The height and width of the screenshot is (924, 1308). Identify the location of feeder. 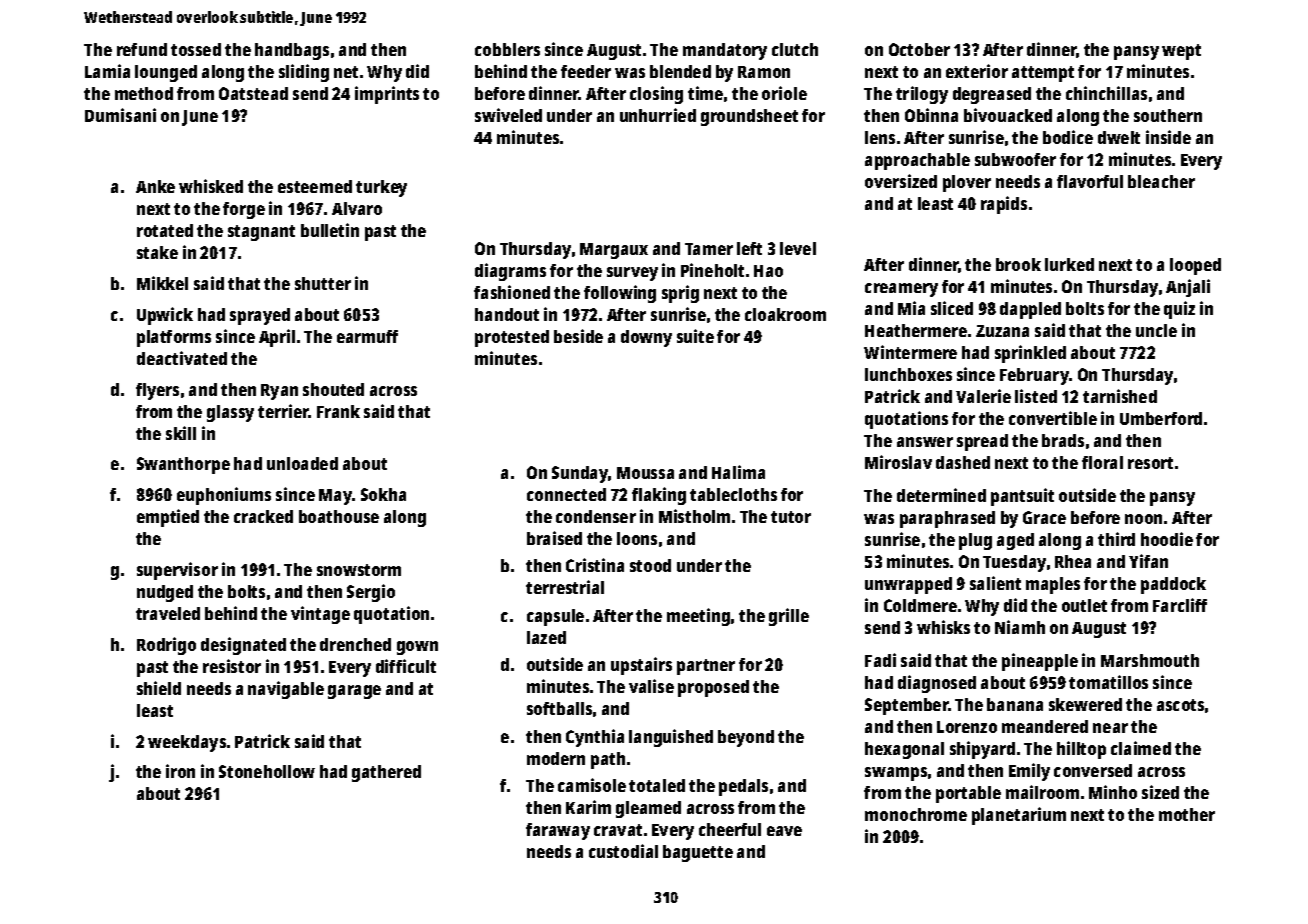
(586, 71).
